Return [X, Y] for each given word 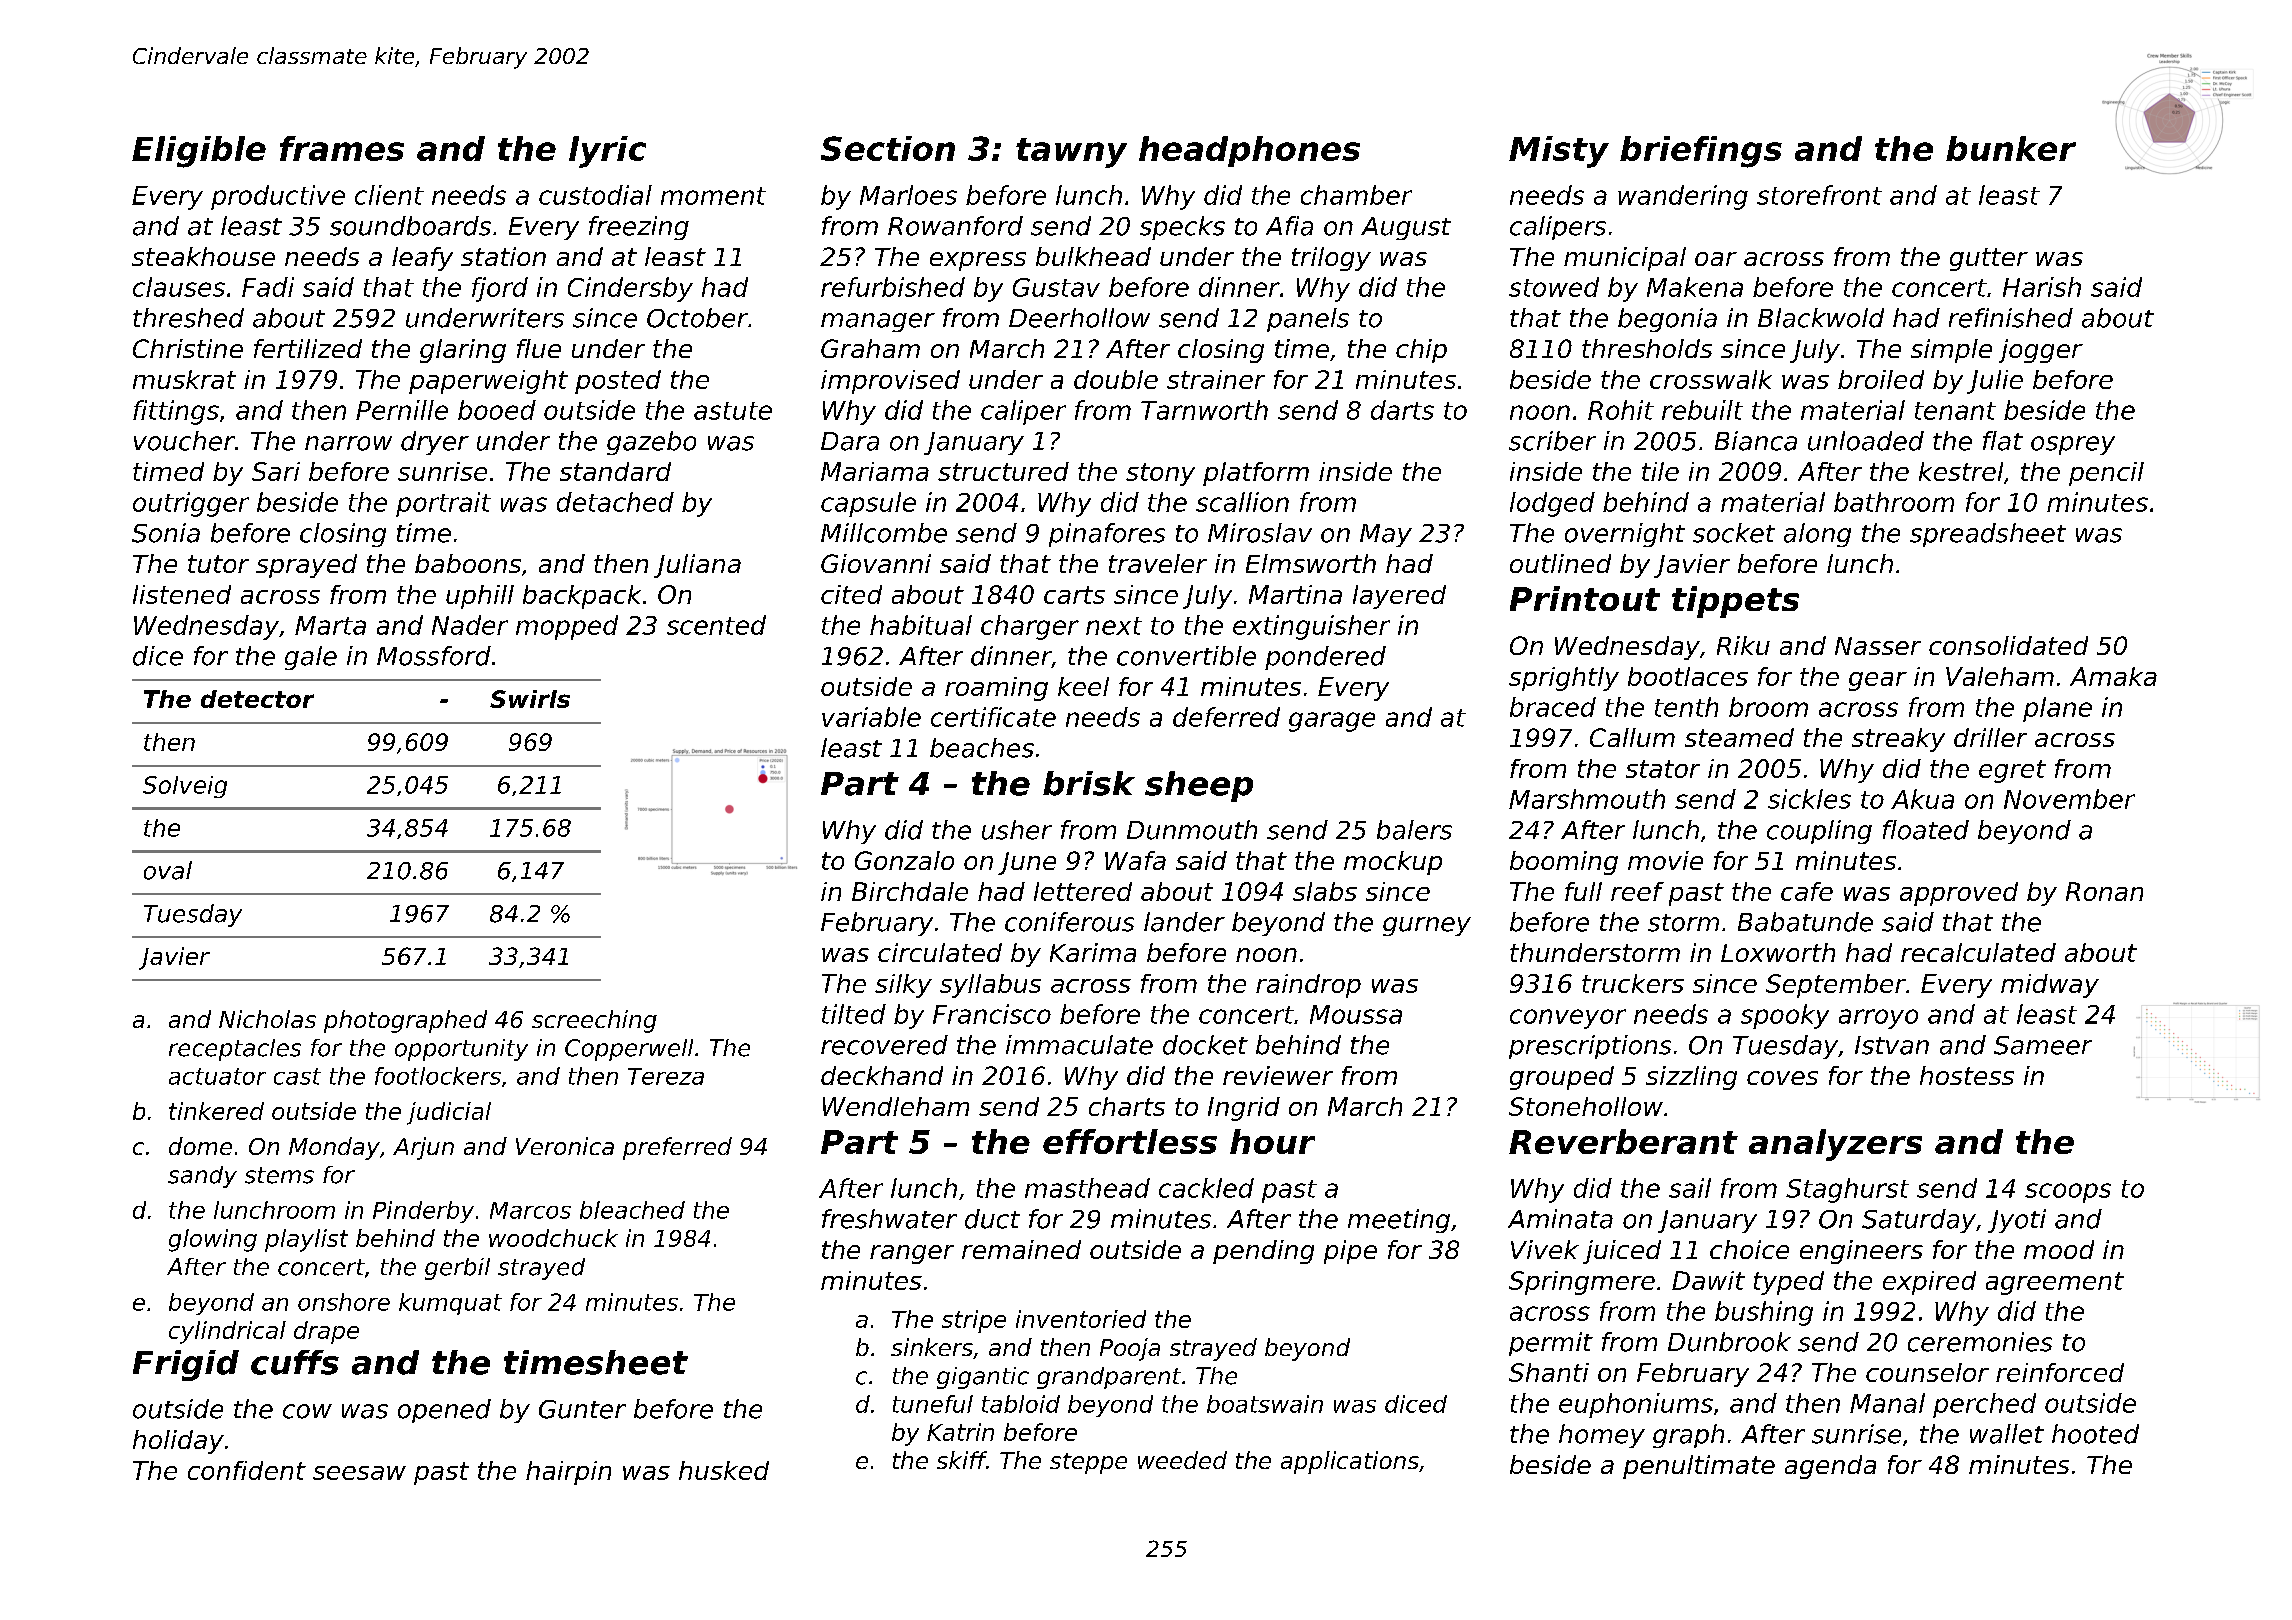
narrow [348, 443]
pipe [1350, 1252]
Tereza [666, 1076]
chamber [1356, 195]
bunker [2011, 148]
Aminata [1560, 1219]
